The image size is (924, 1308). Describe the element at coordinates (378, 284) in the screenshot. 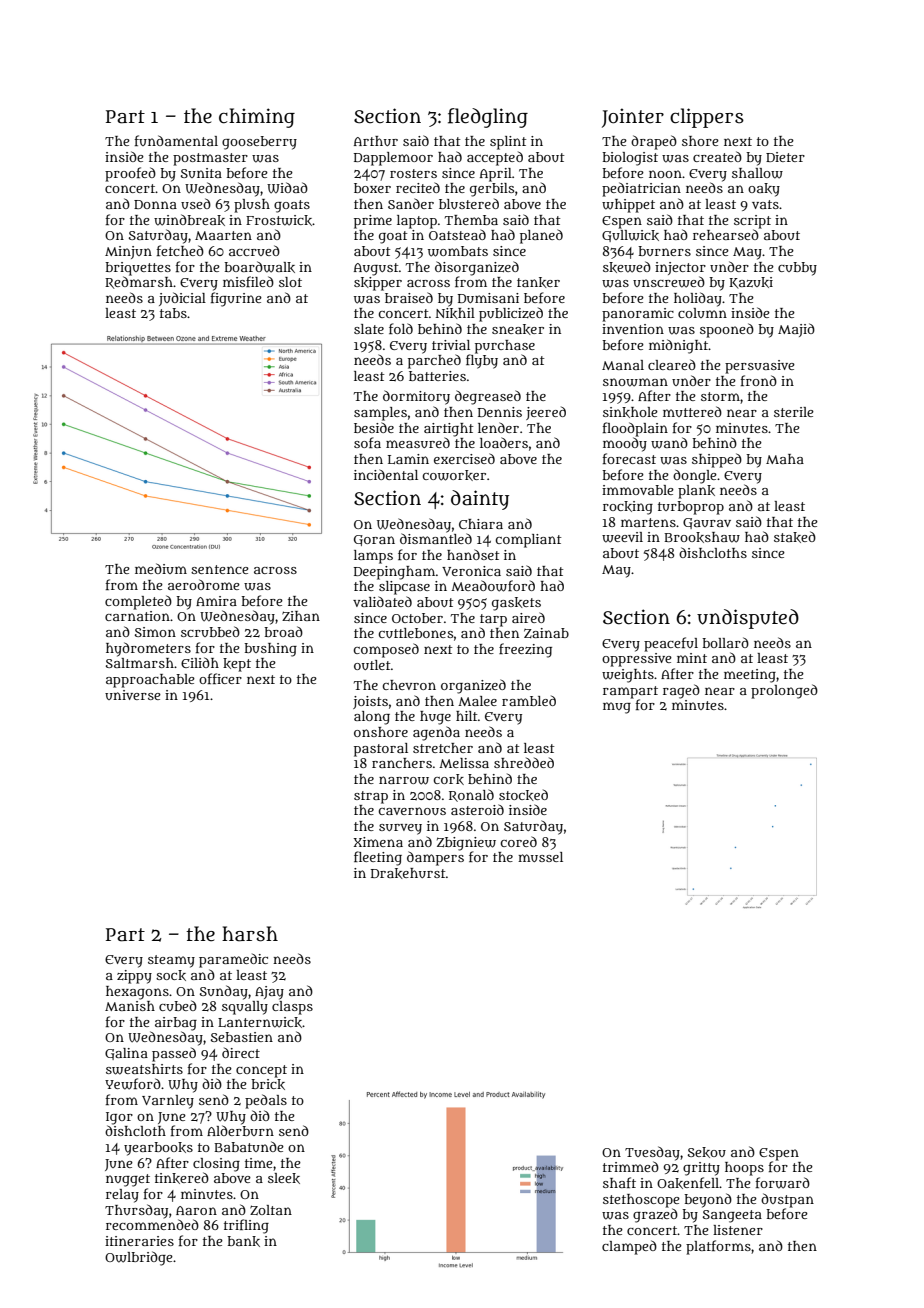

I see `skipper` at that location.
